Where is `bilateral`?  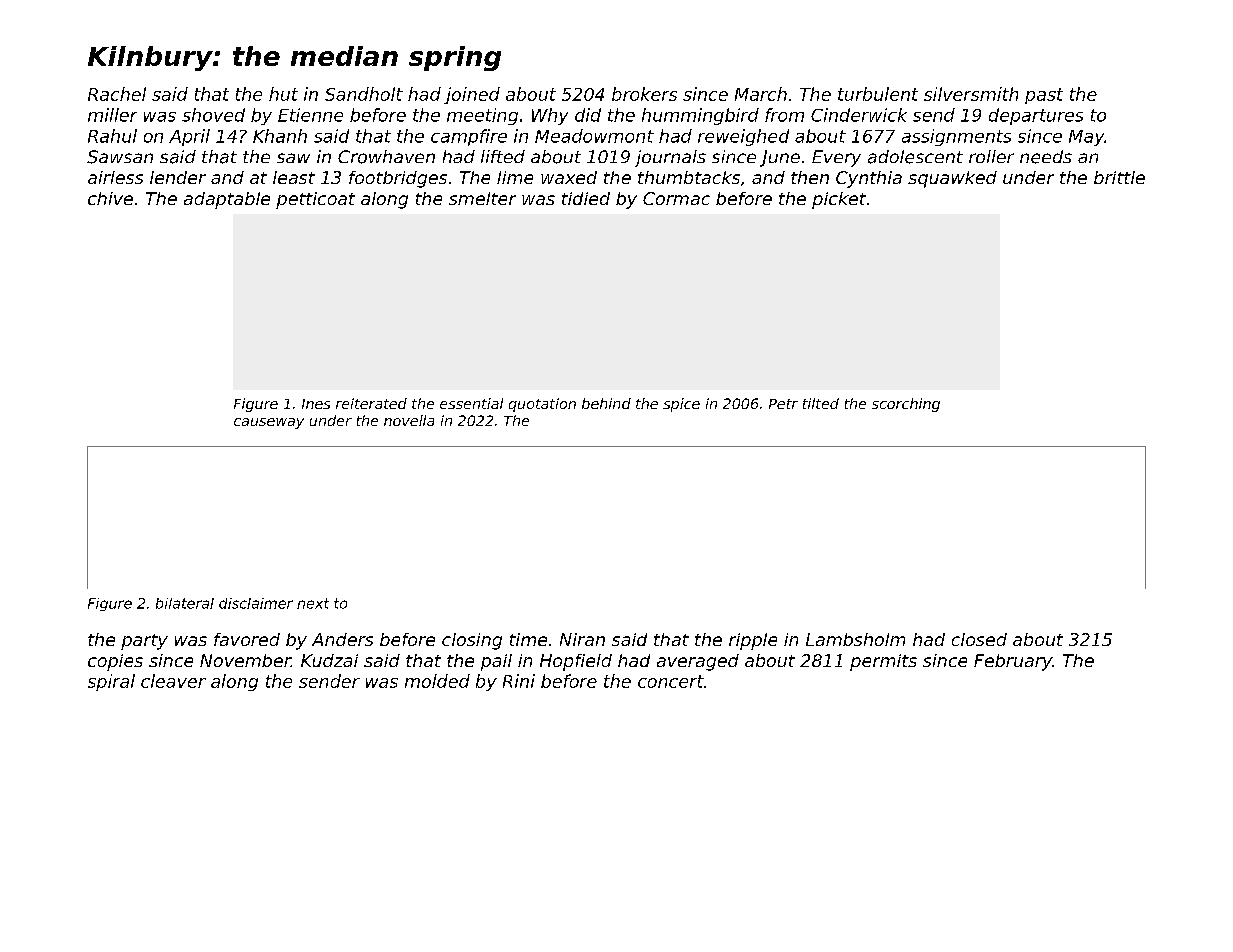 bilateral is located at coordinates (185, 603).
